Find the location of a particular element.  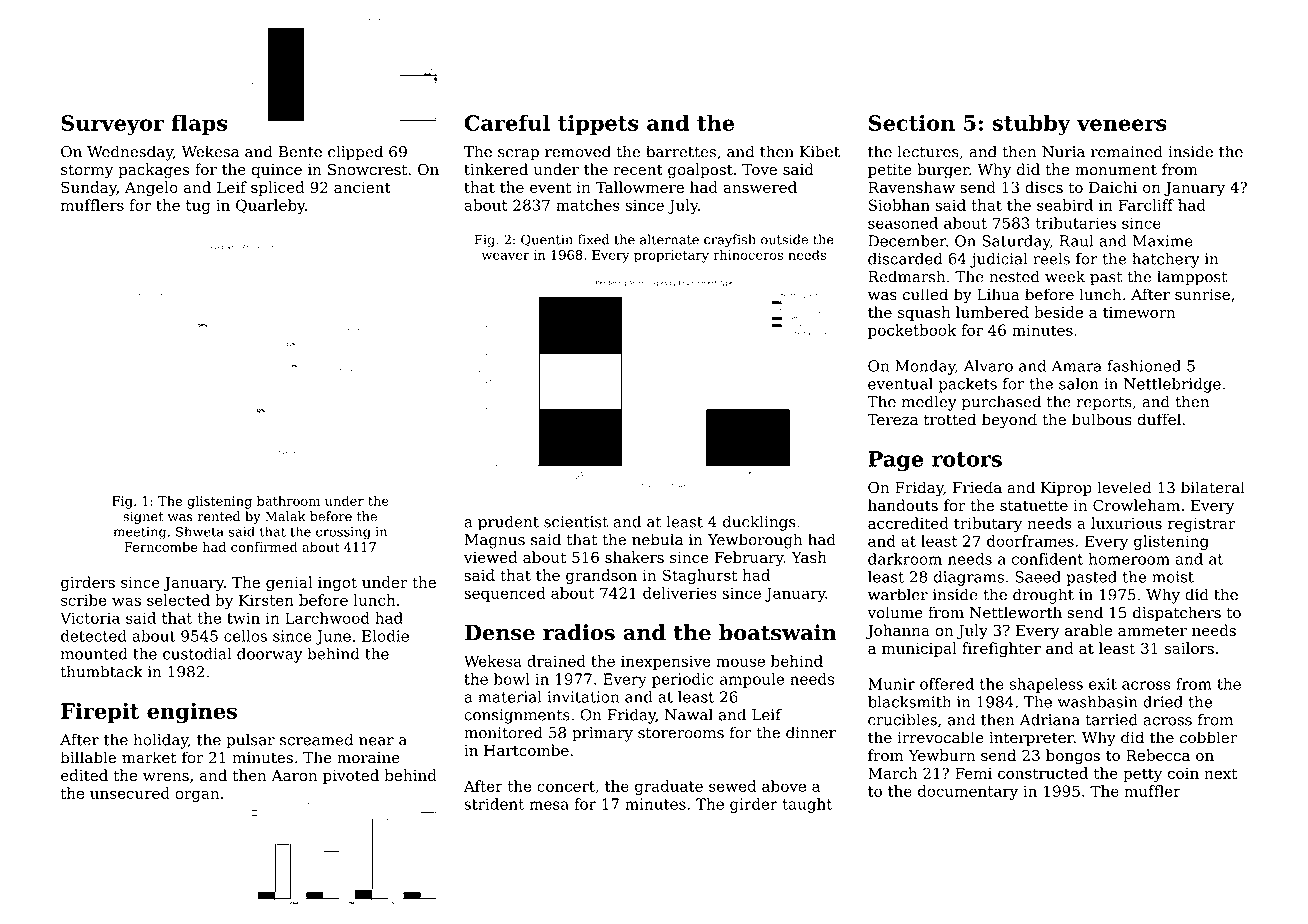

weaver is located at coordinates (505, 256).
